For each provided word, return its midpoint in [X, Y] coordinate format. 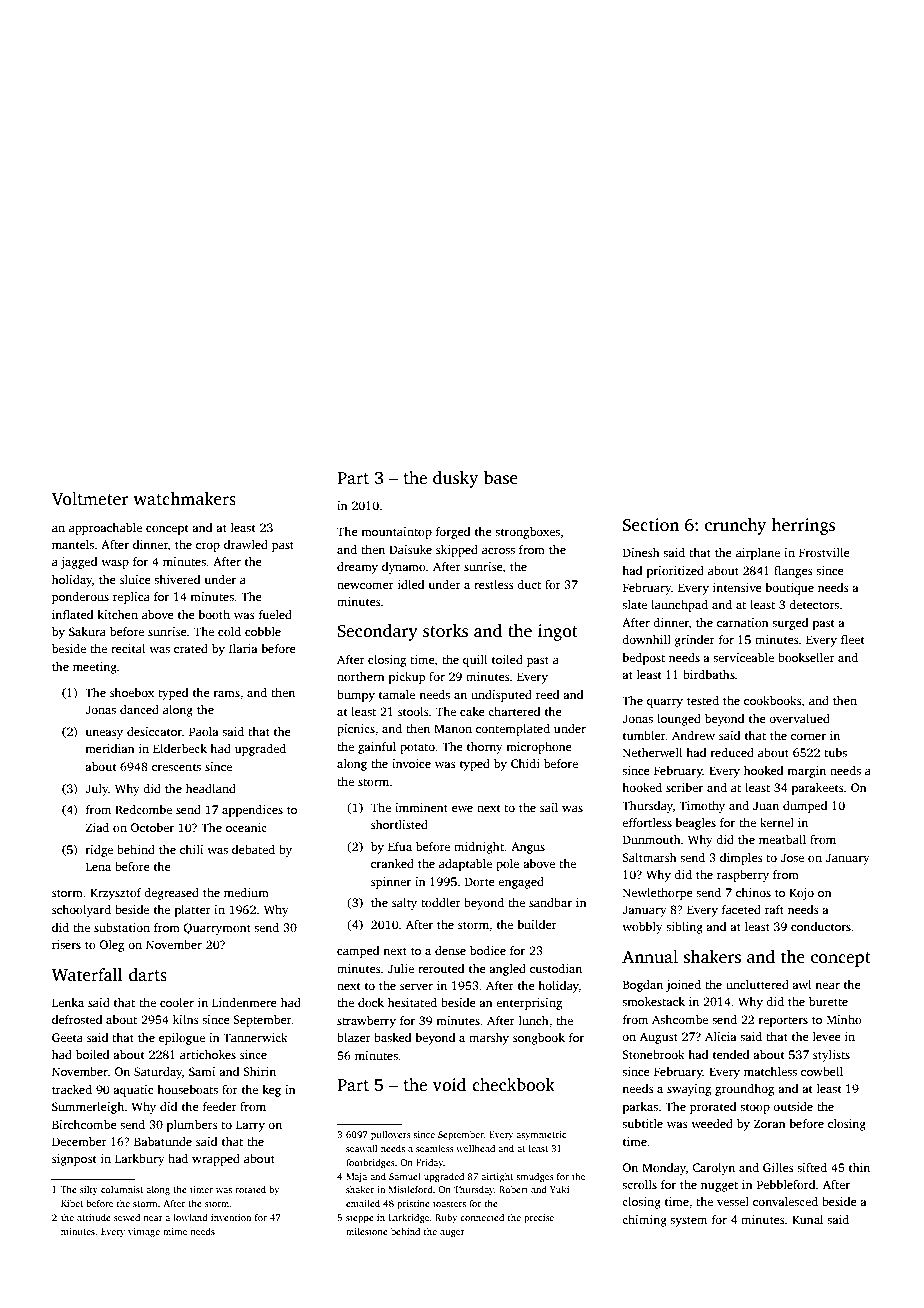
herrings [803, 526]
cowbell [822, 1071]
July [97, 790]
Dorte [480, 881]
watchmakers [184, 499]
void [449, 1085]
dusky [455, 479]
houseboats [187, 1089]
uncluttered [757, 984]
